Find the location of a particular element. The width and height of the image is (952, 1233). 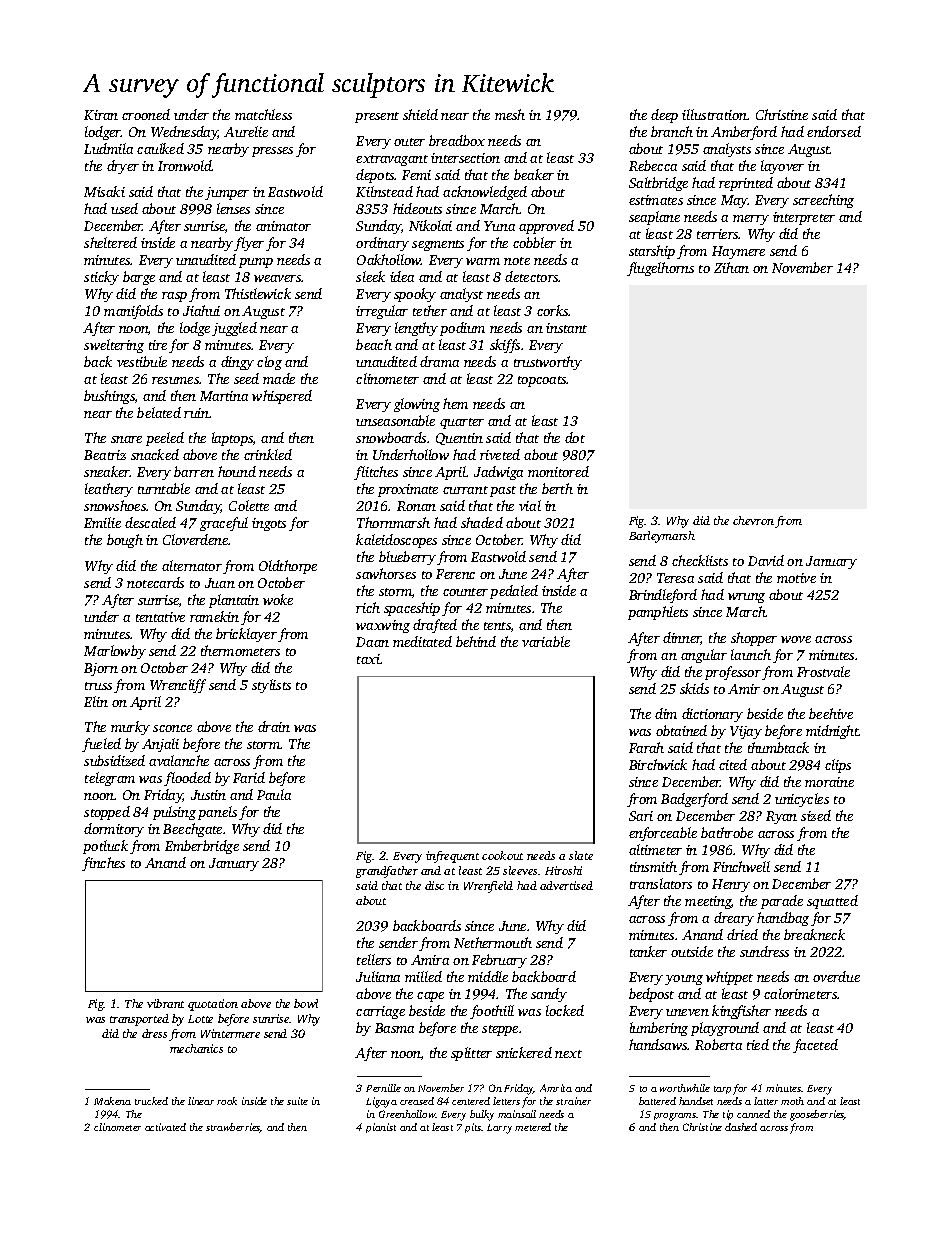

shield is located at coordinates (420, 114).
